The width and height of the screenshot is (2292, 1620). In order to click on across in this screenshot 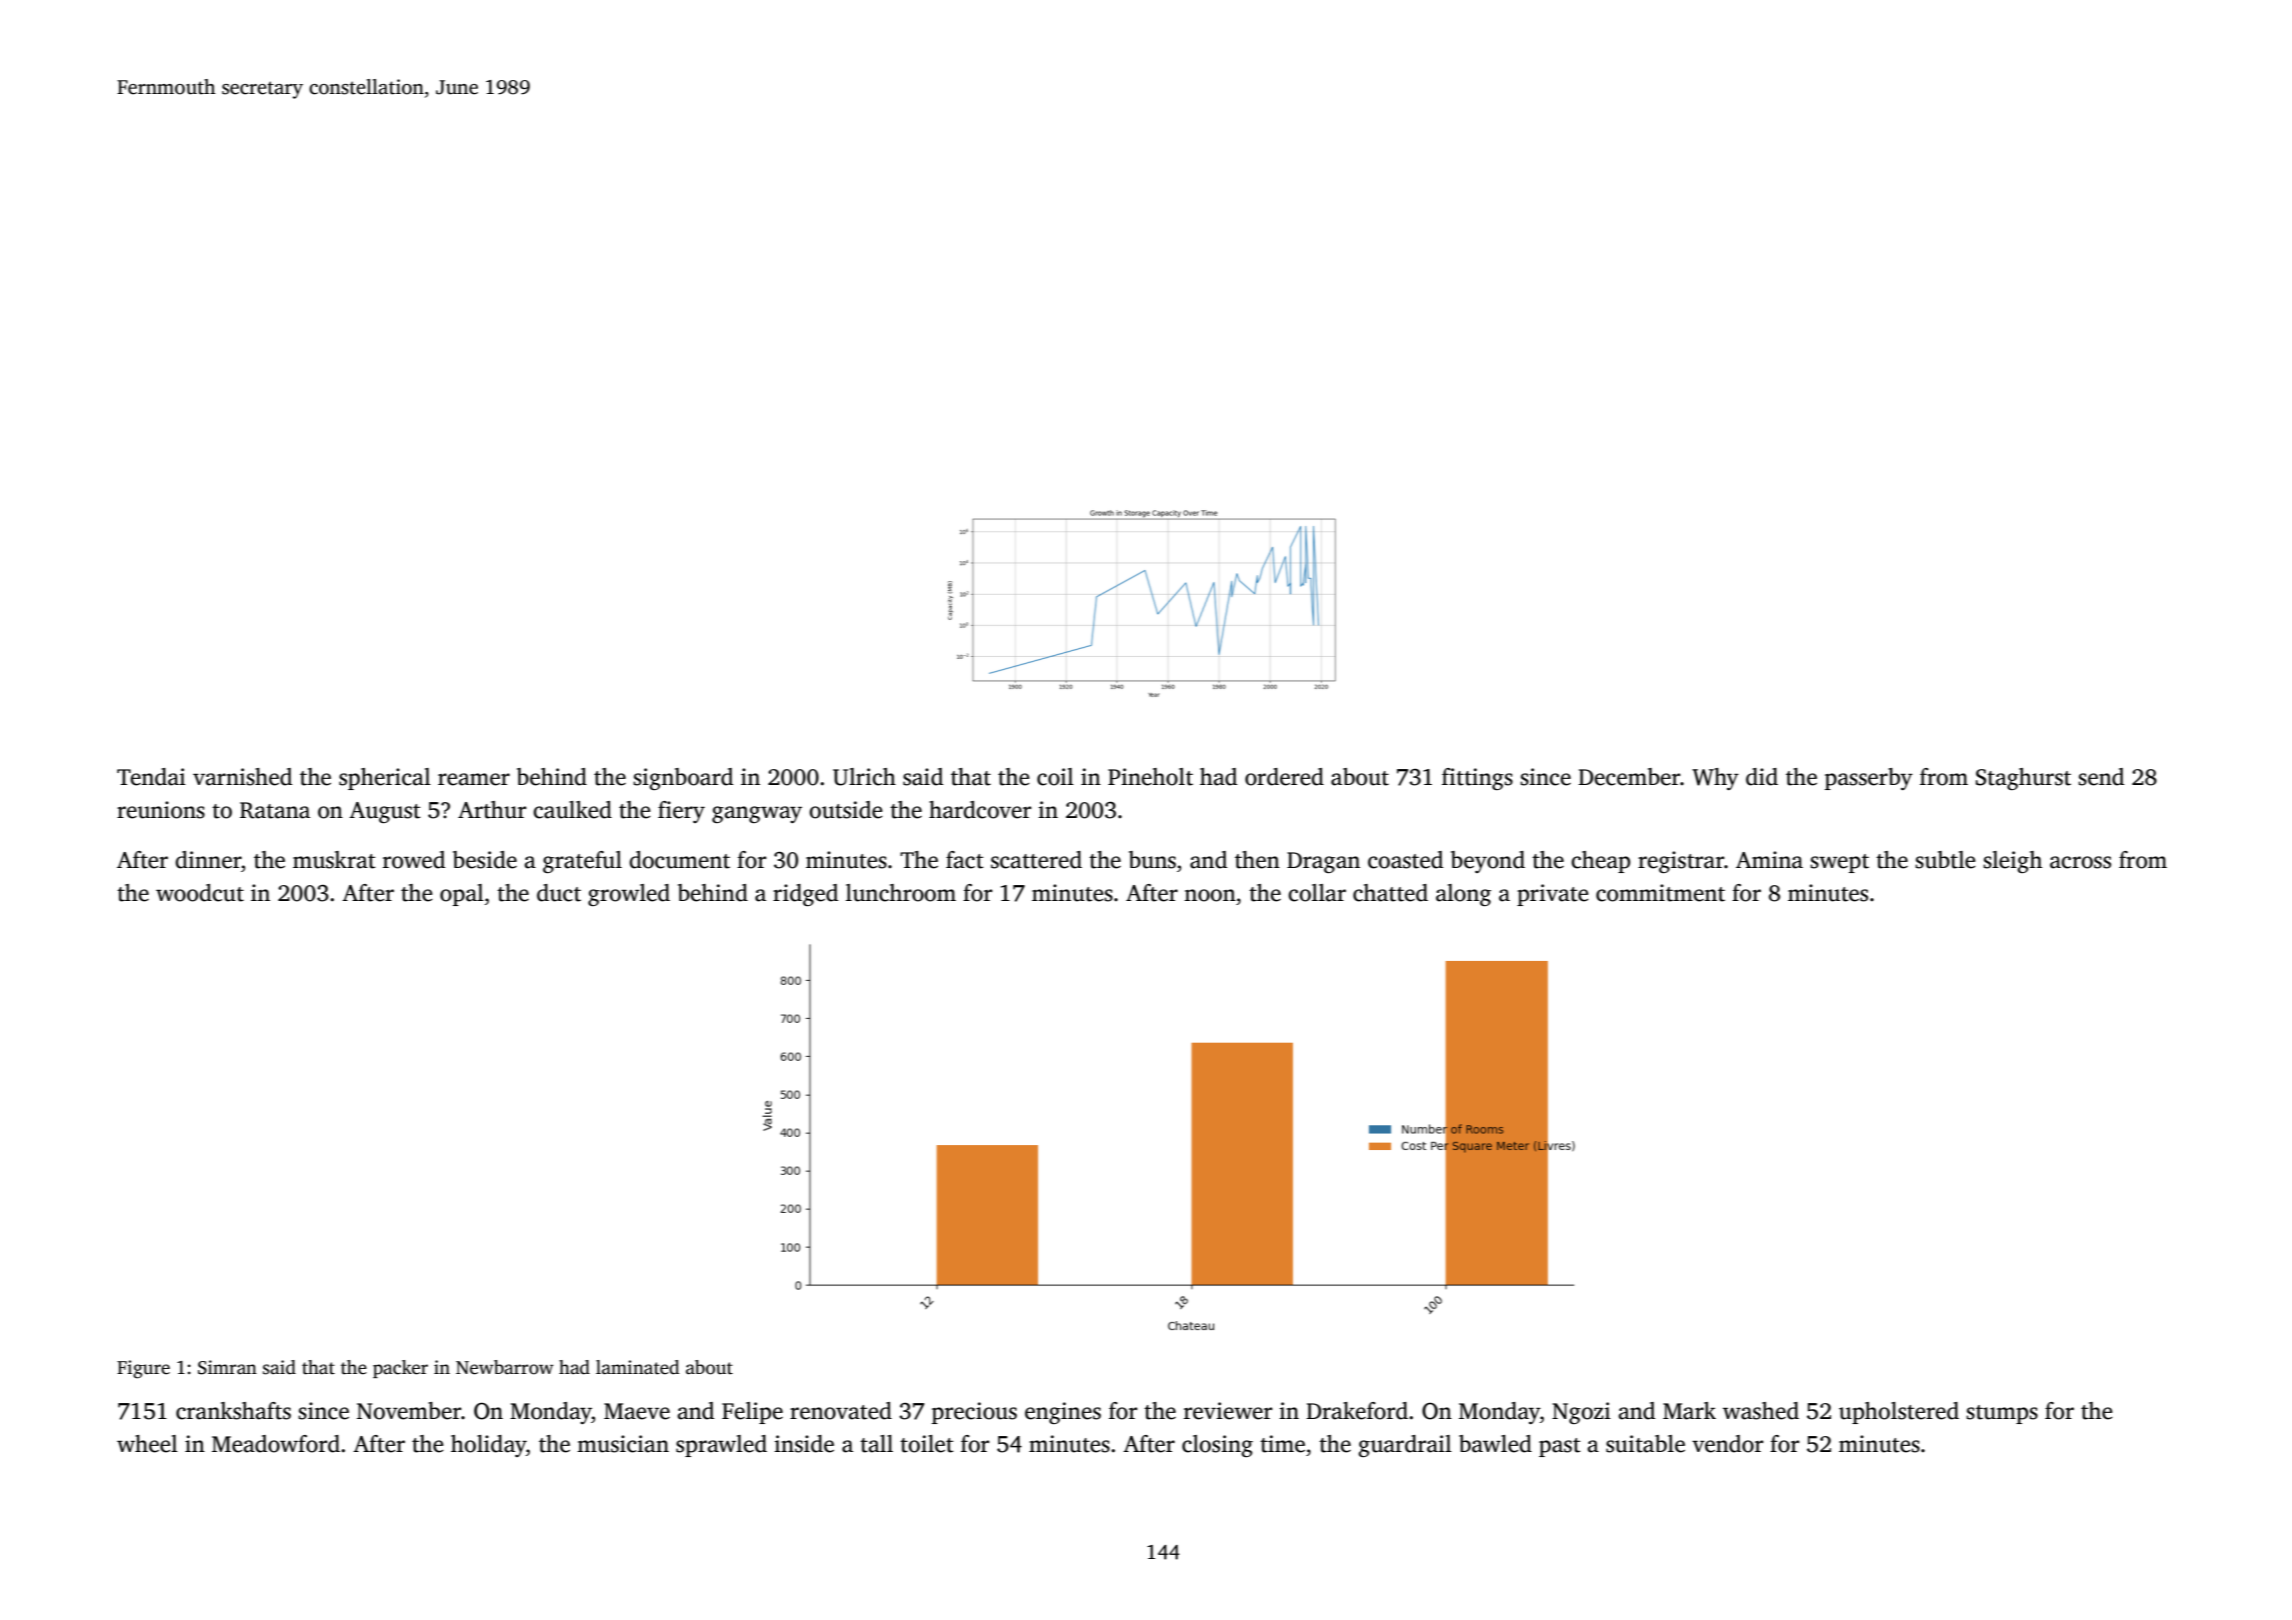, I will do `click(2080, 862)`.
